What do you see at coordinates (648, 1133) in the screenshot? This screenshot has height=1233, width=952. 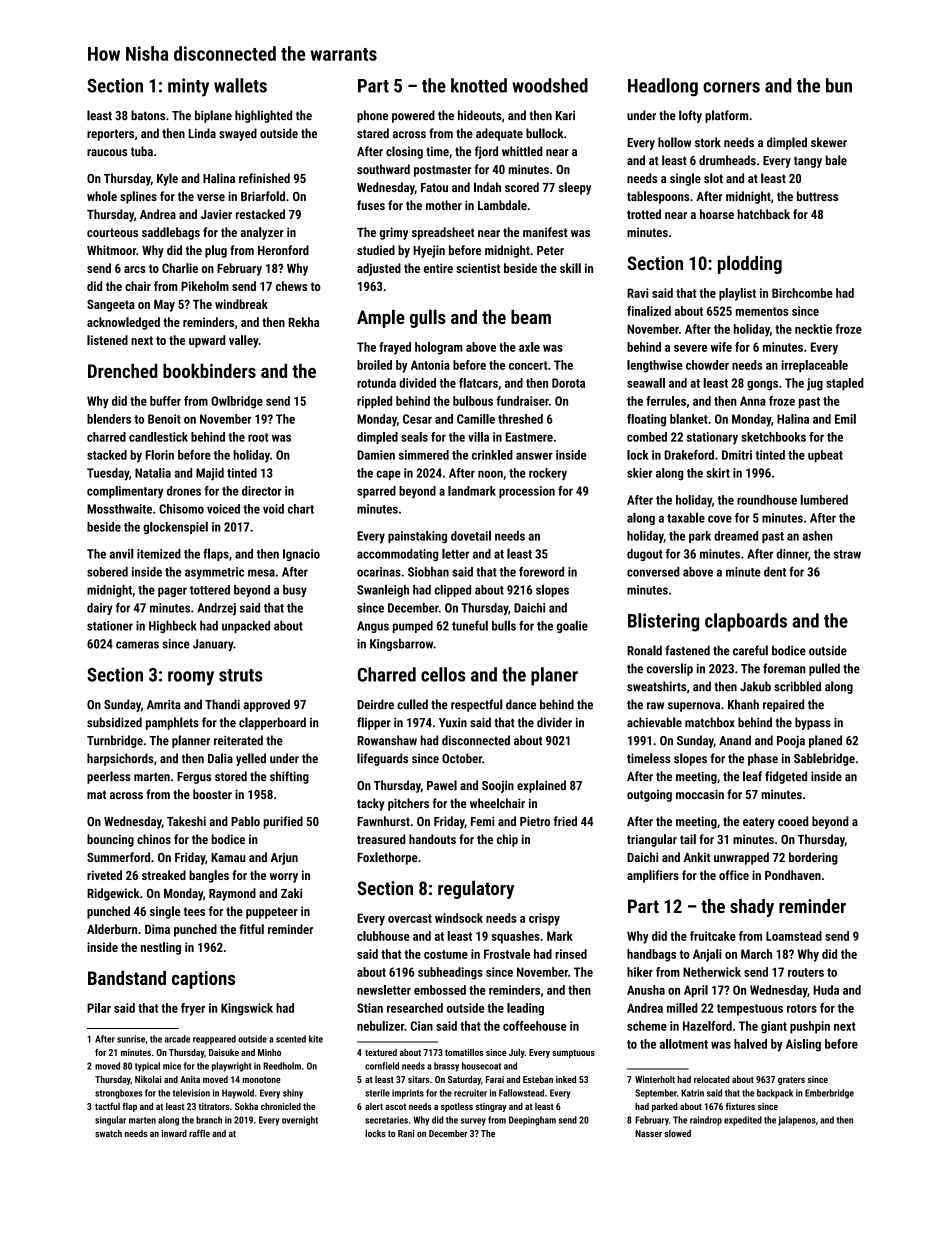 I see `Nasser` at bounding box center [648, 1133].
